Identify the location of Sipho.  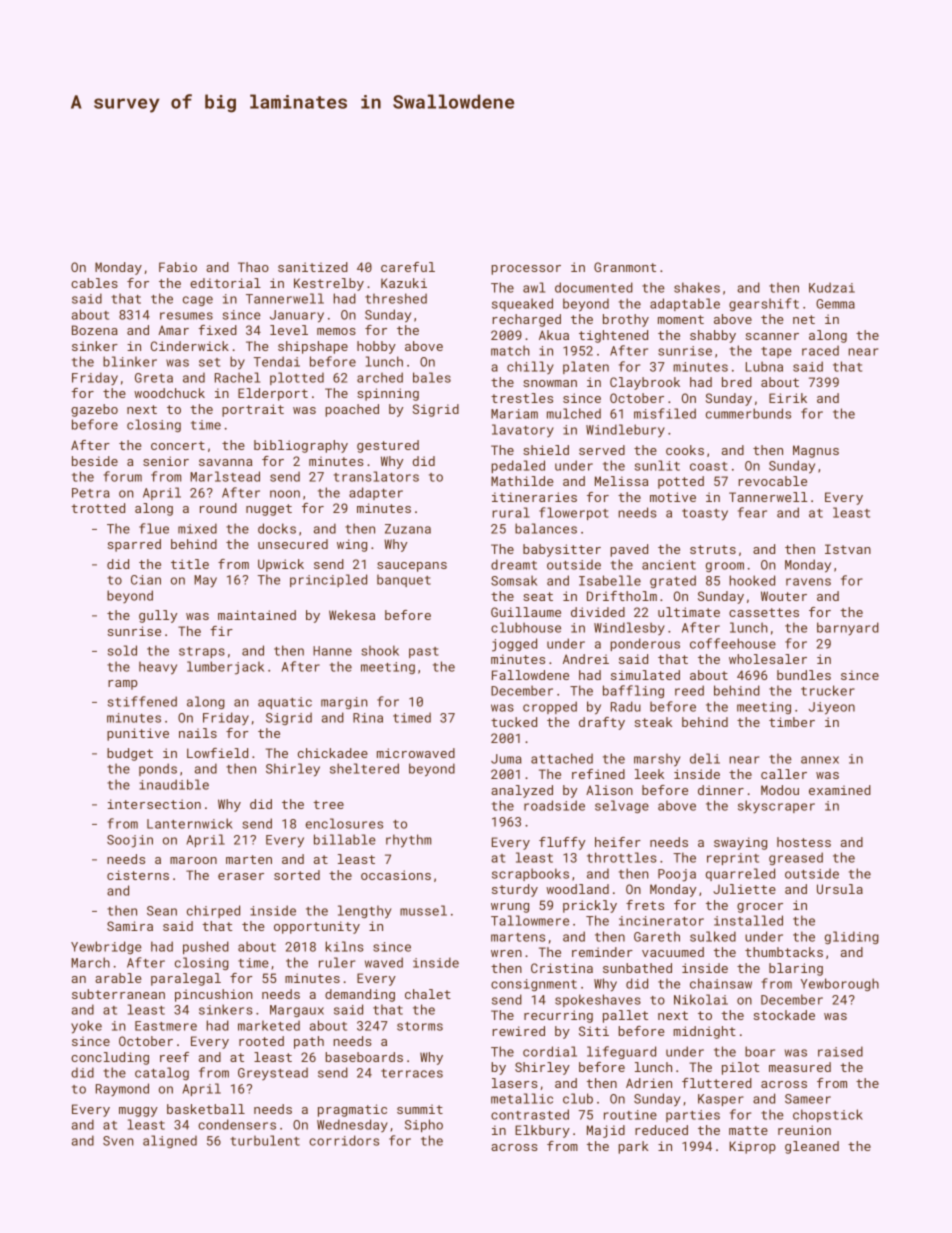
(424, 1125).
